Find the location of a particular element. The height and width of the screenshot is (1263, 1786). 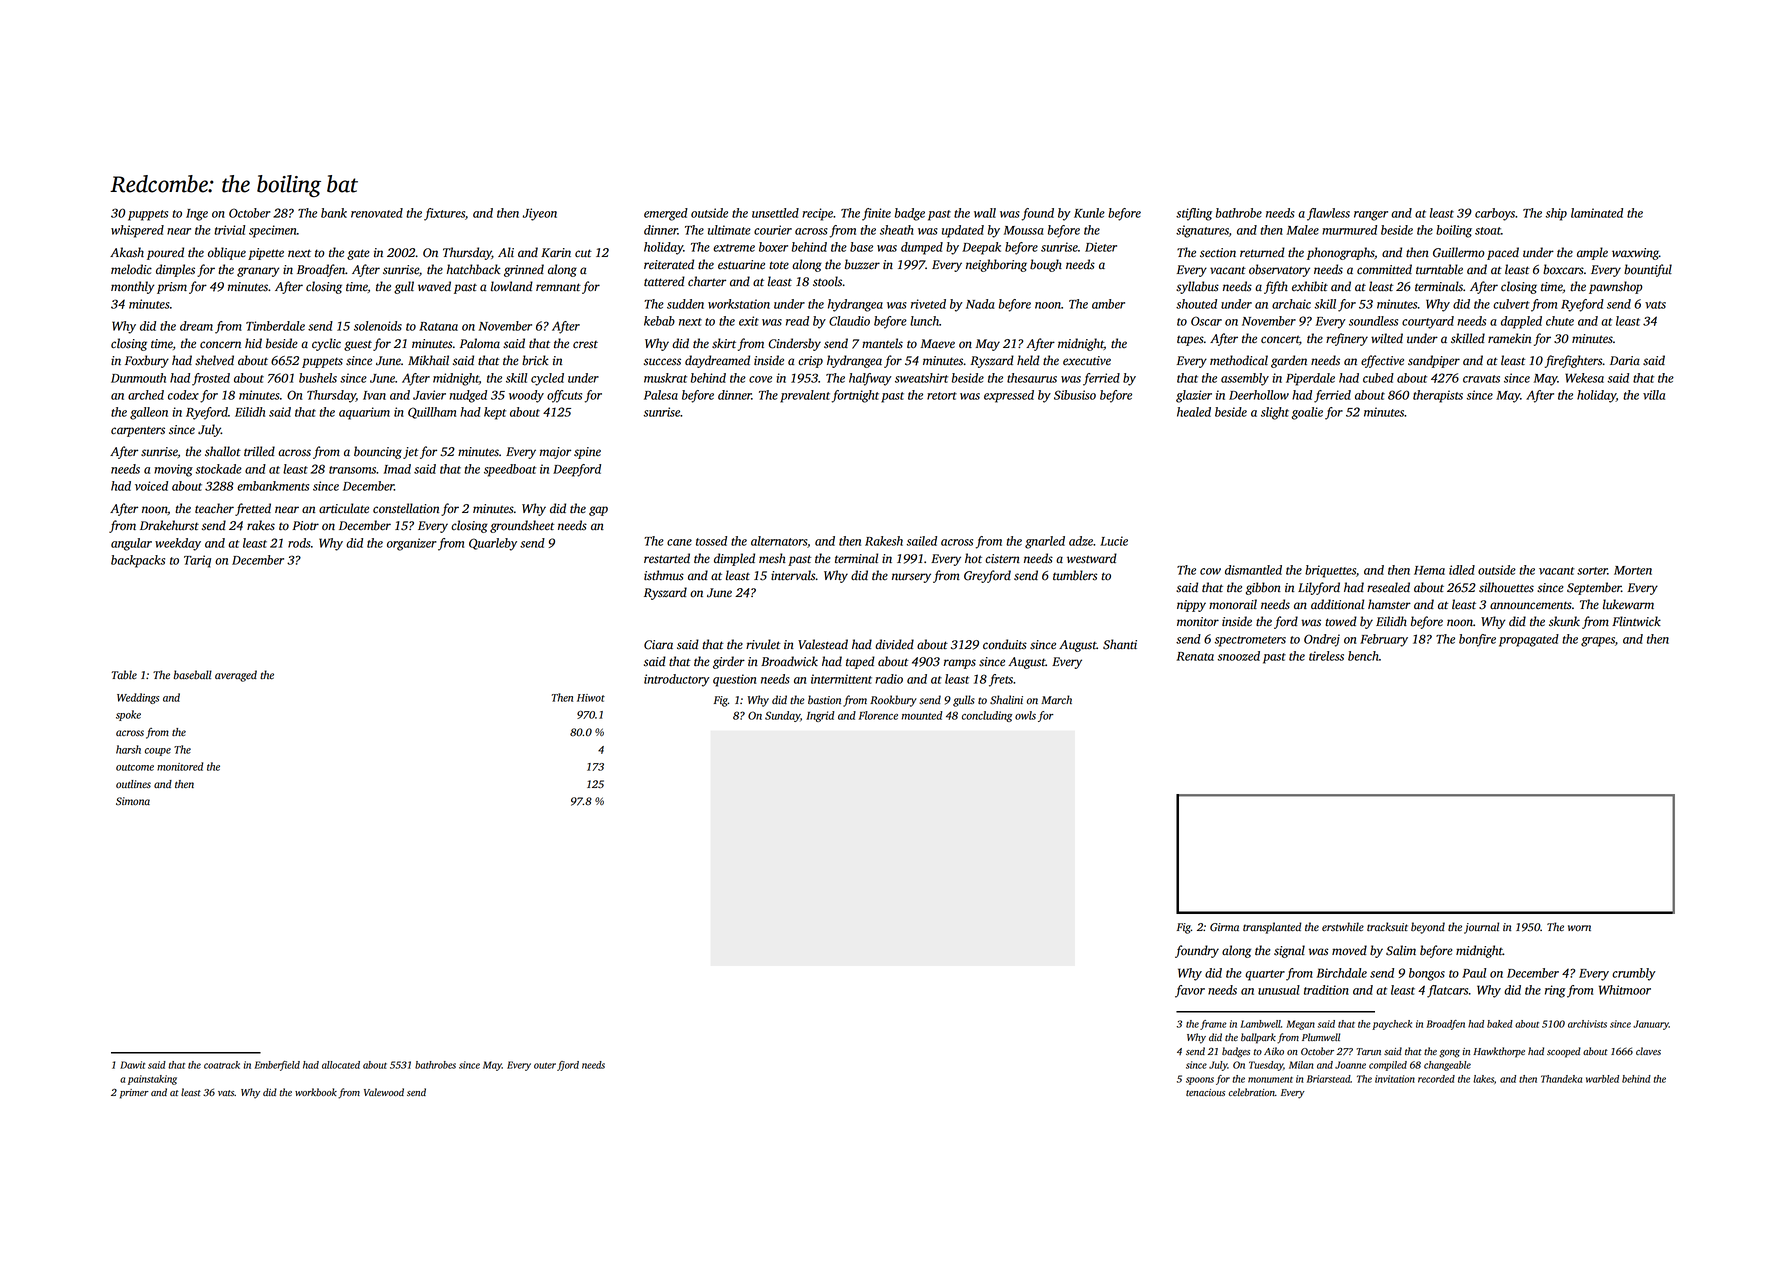

question is located at coordinates (735, 680).
